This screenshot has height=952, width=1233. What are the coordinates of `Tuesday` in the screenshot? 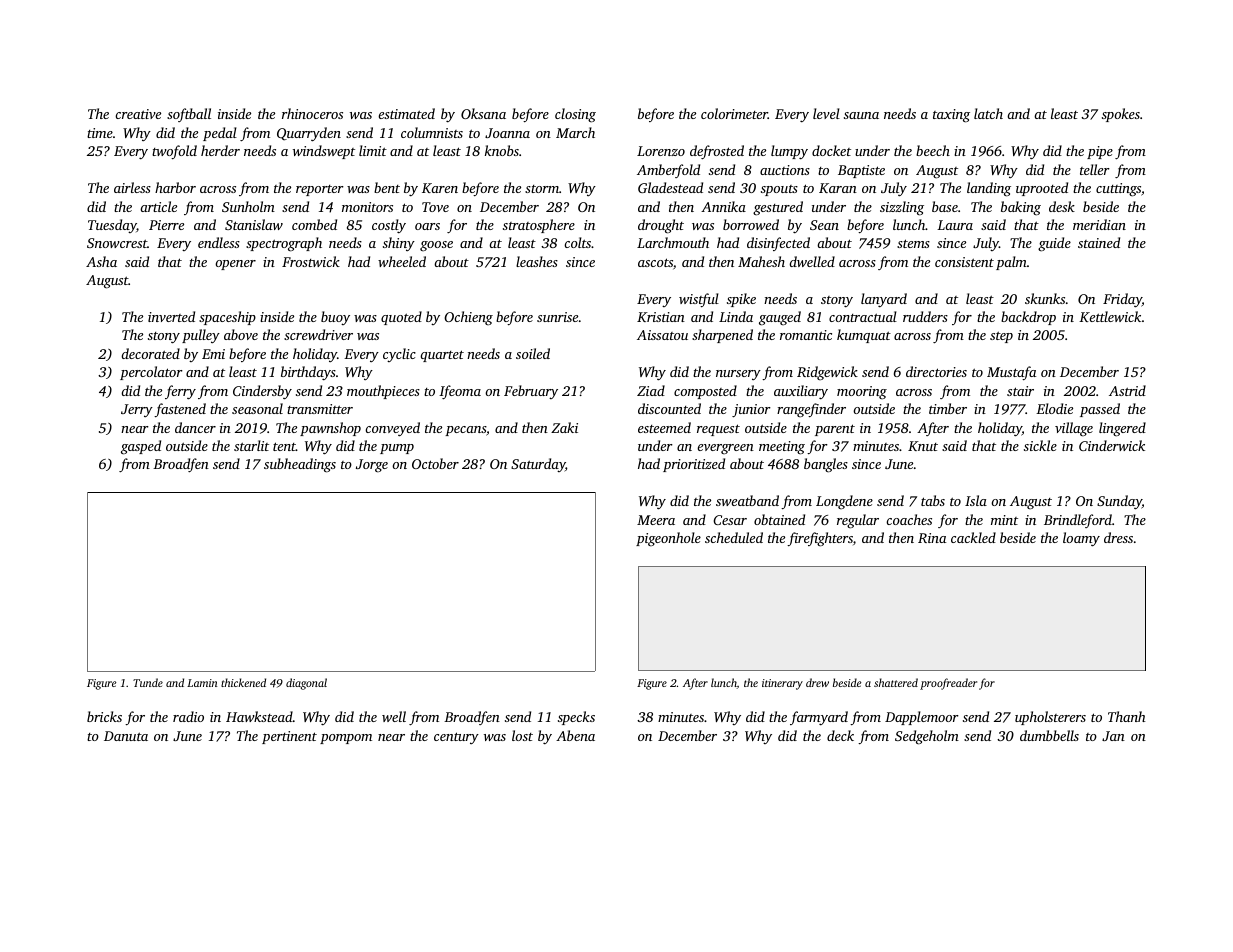 It's located at (112, 226).
